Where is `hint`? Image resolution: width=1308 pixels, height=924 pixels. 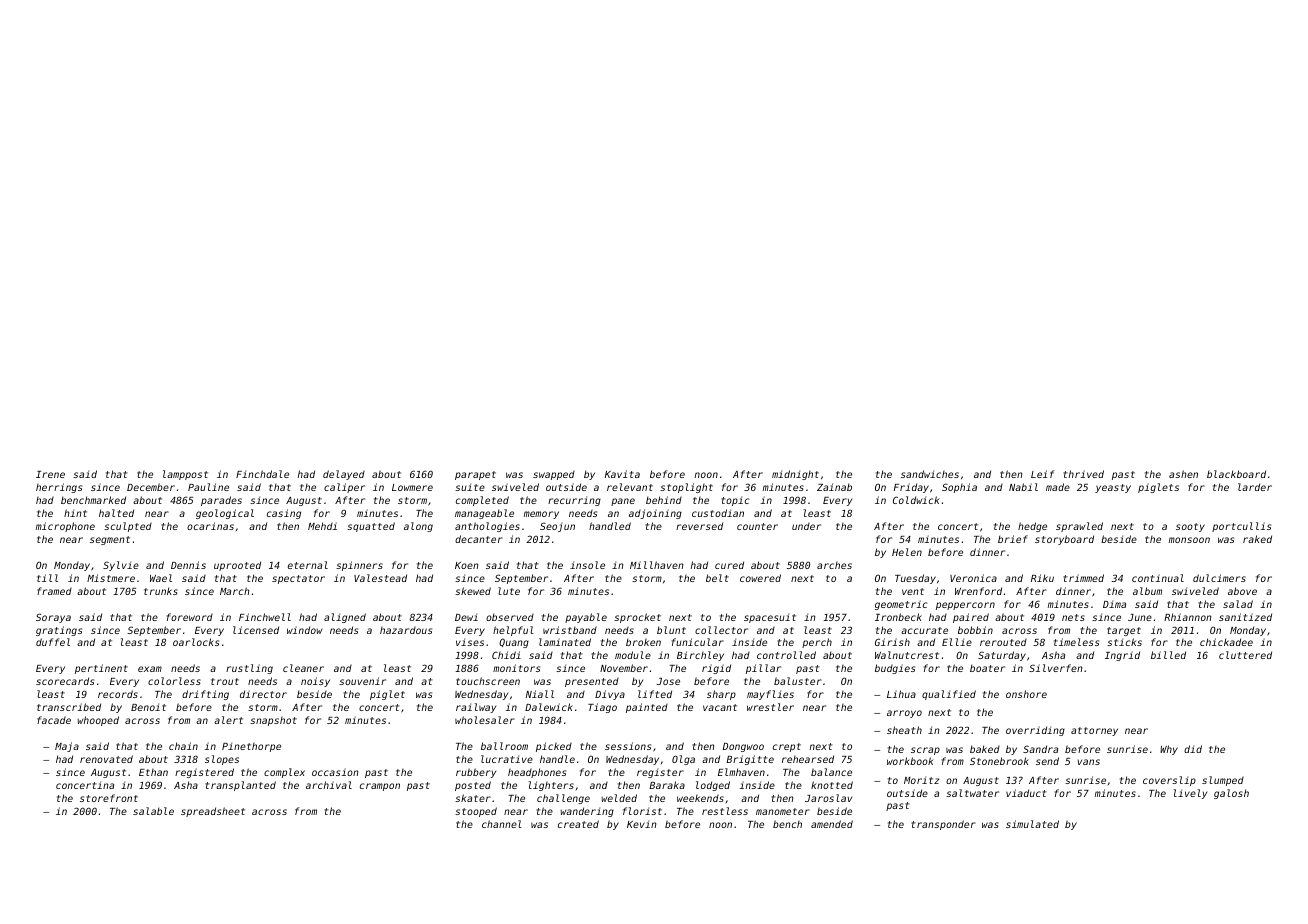
hint is located at coordinates (75, 513).
